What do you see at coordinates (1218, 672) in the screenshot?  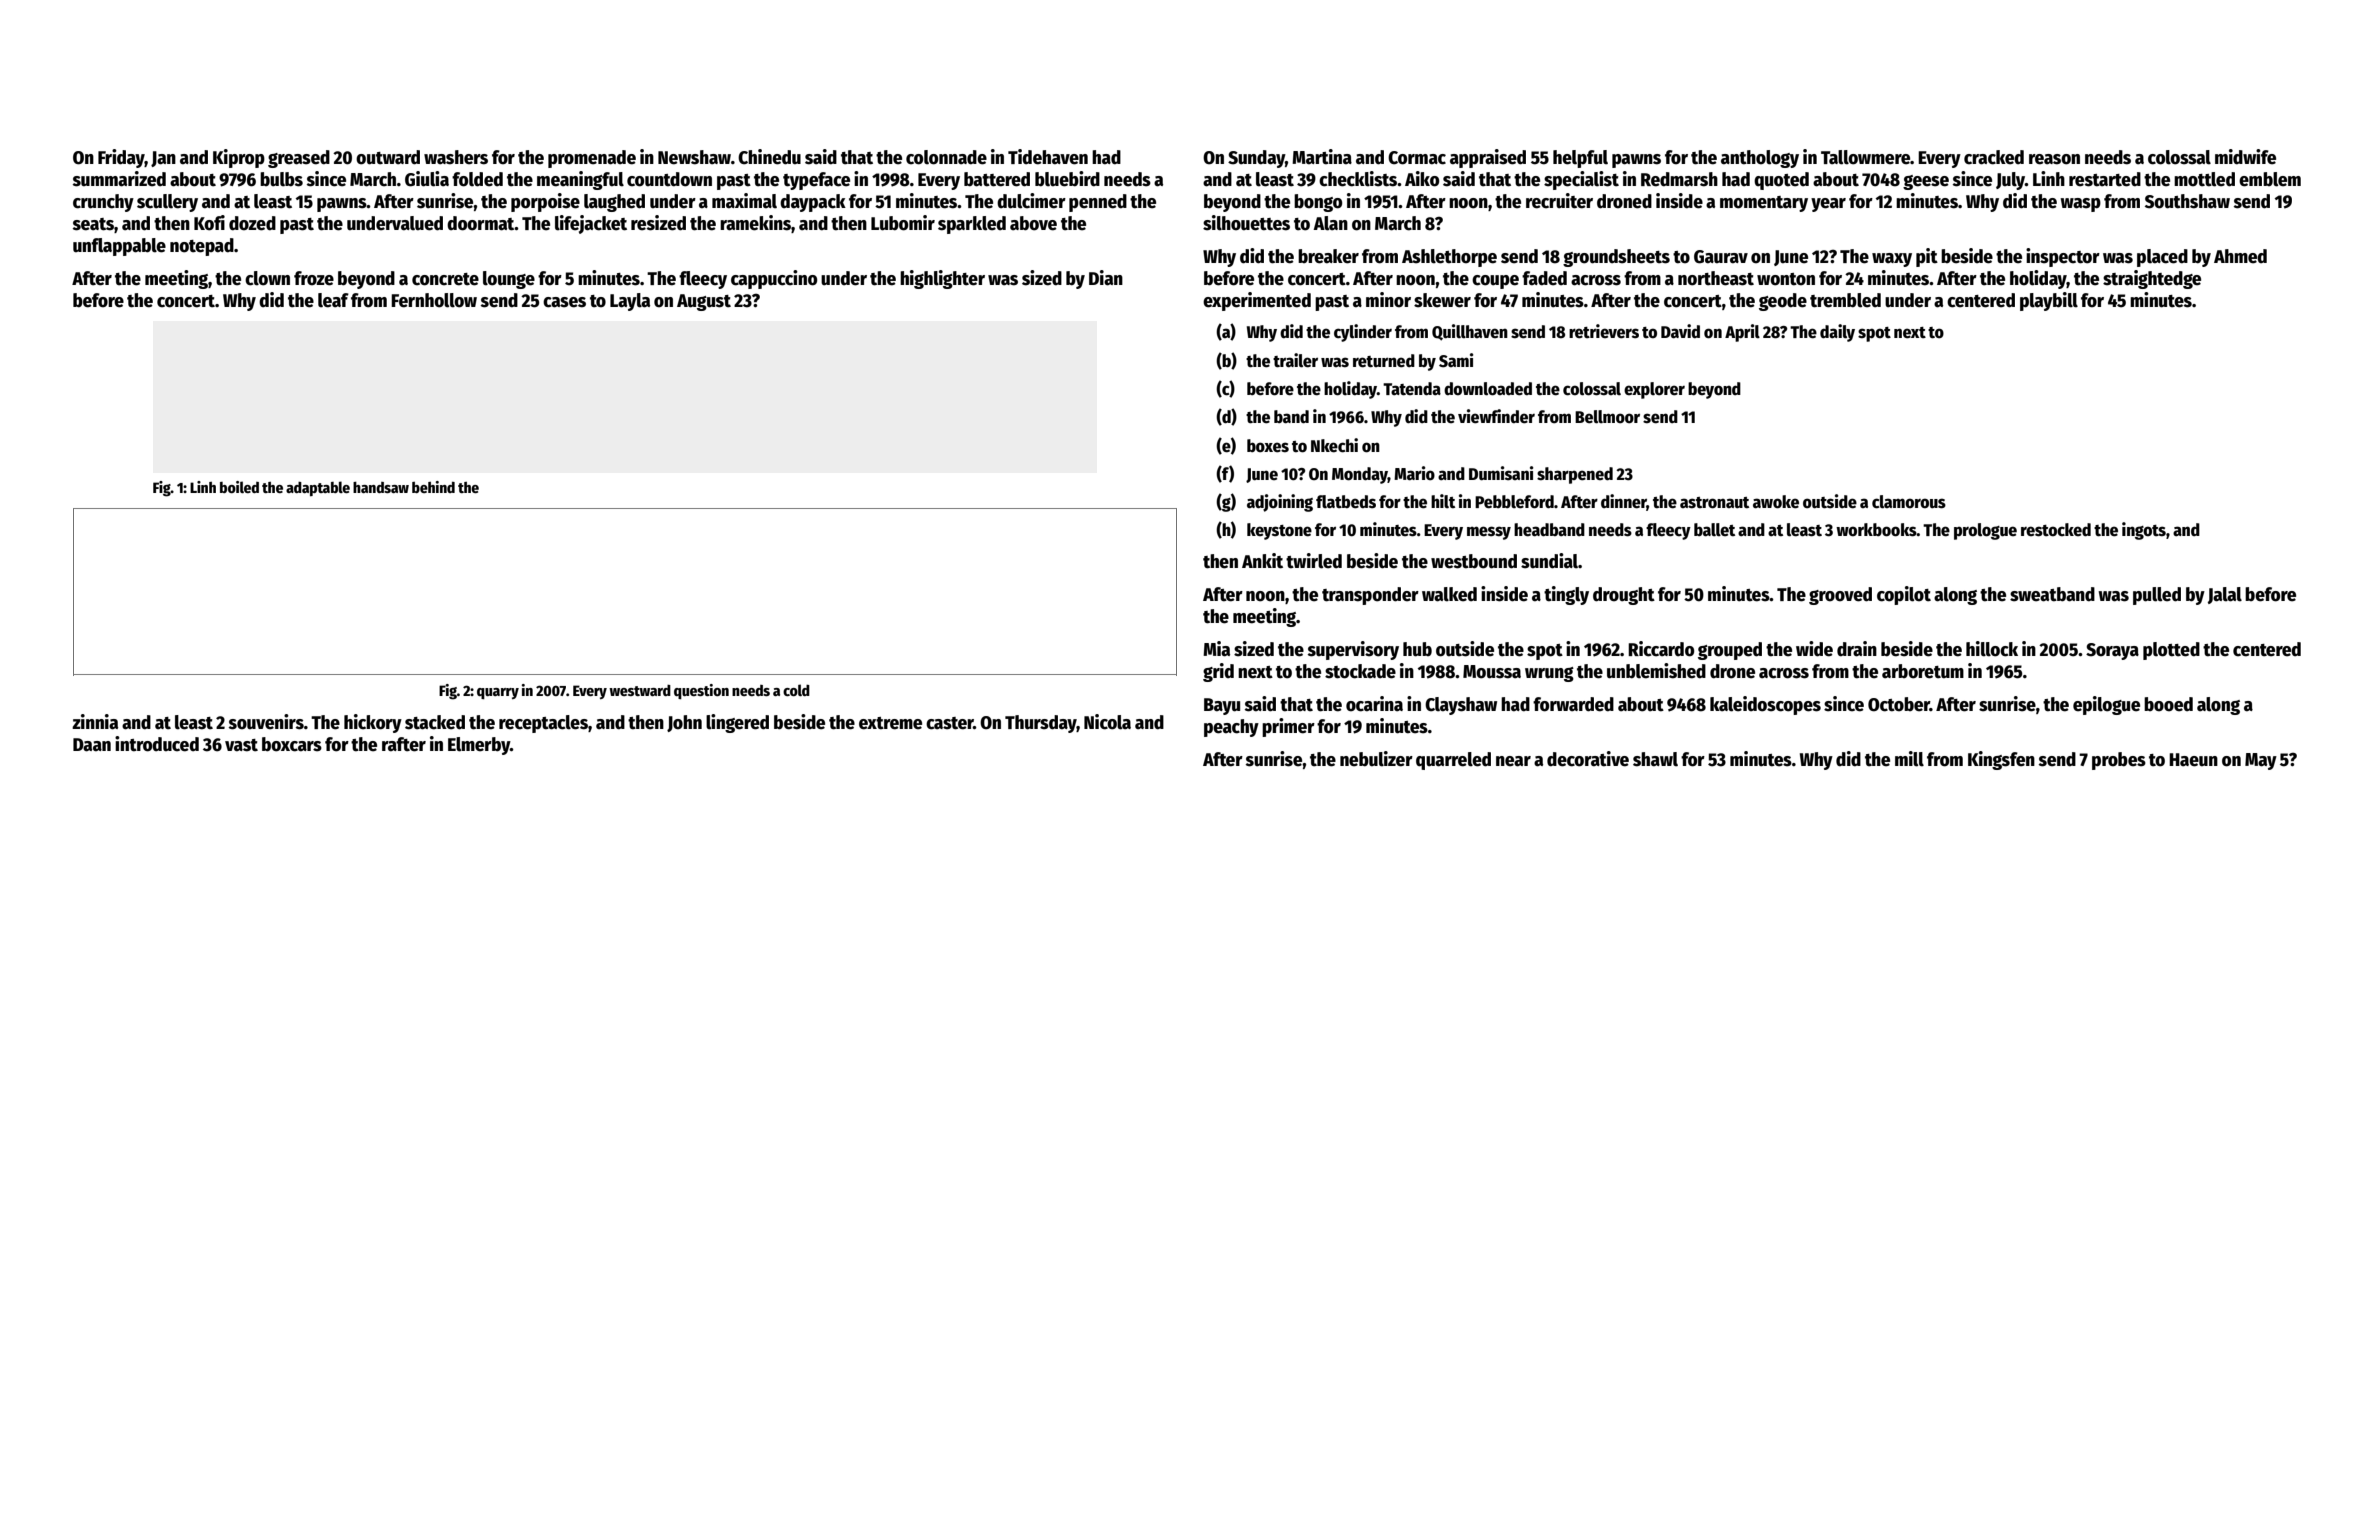 I see `grid` at bounding box center [1218, 672].
